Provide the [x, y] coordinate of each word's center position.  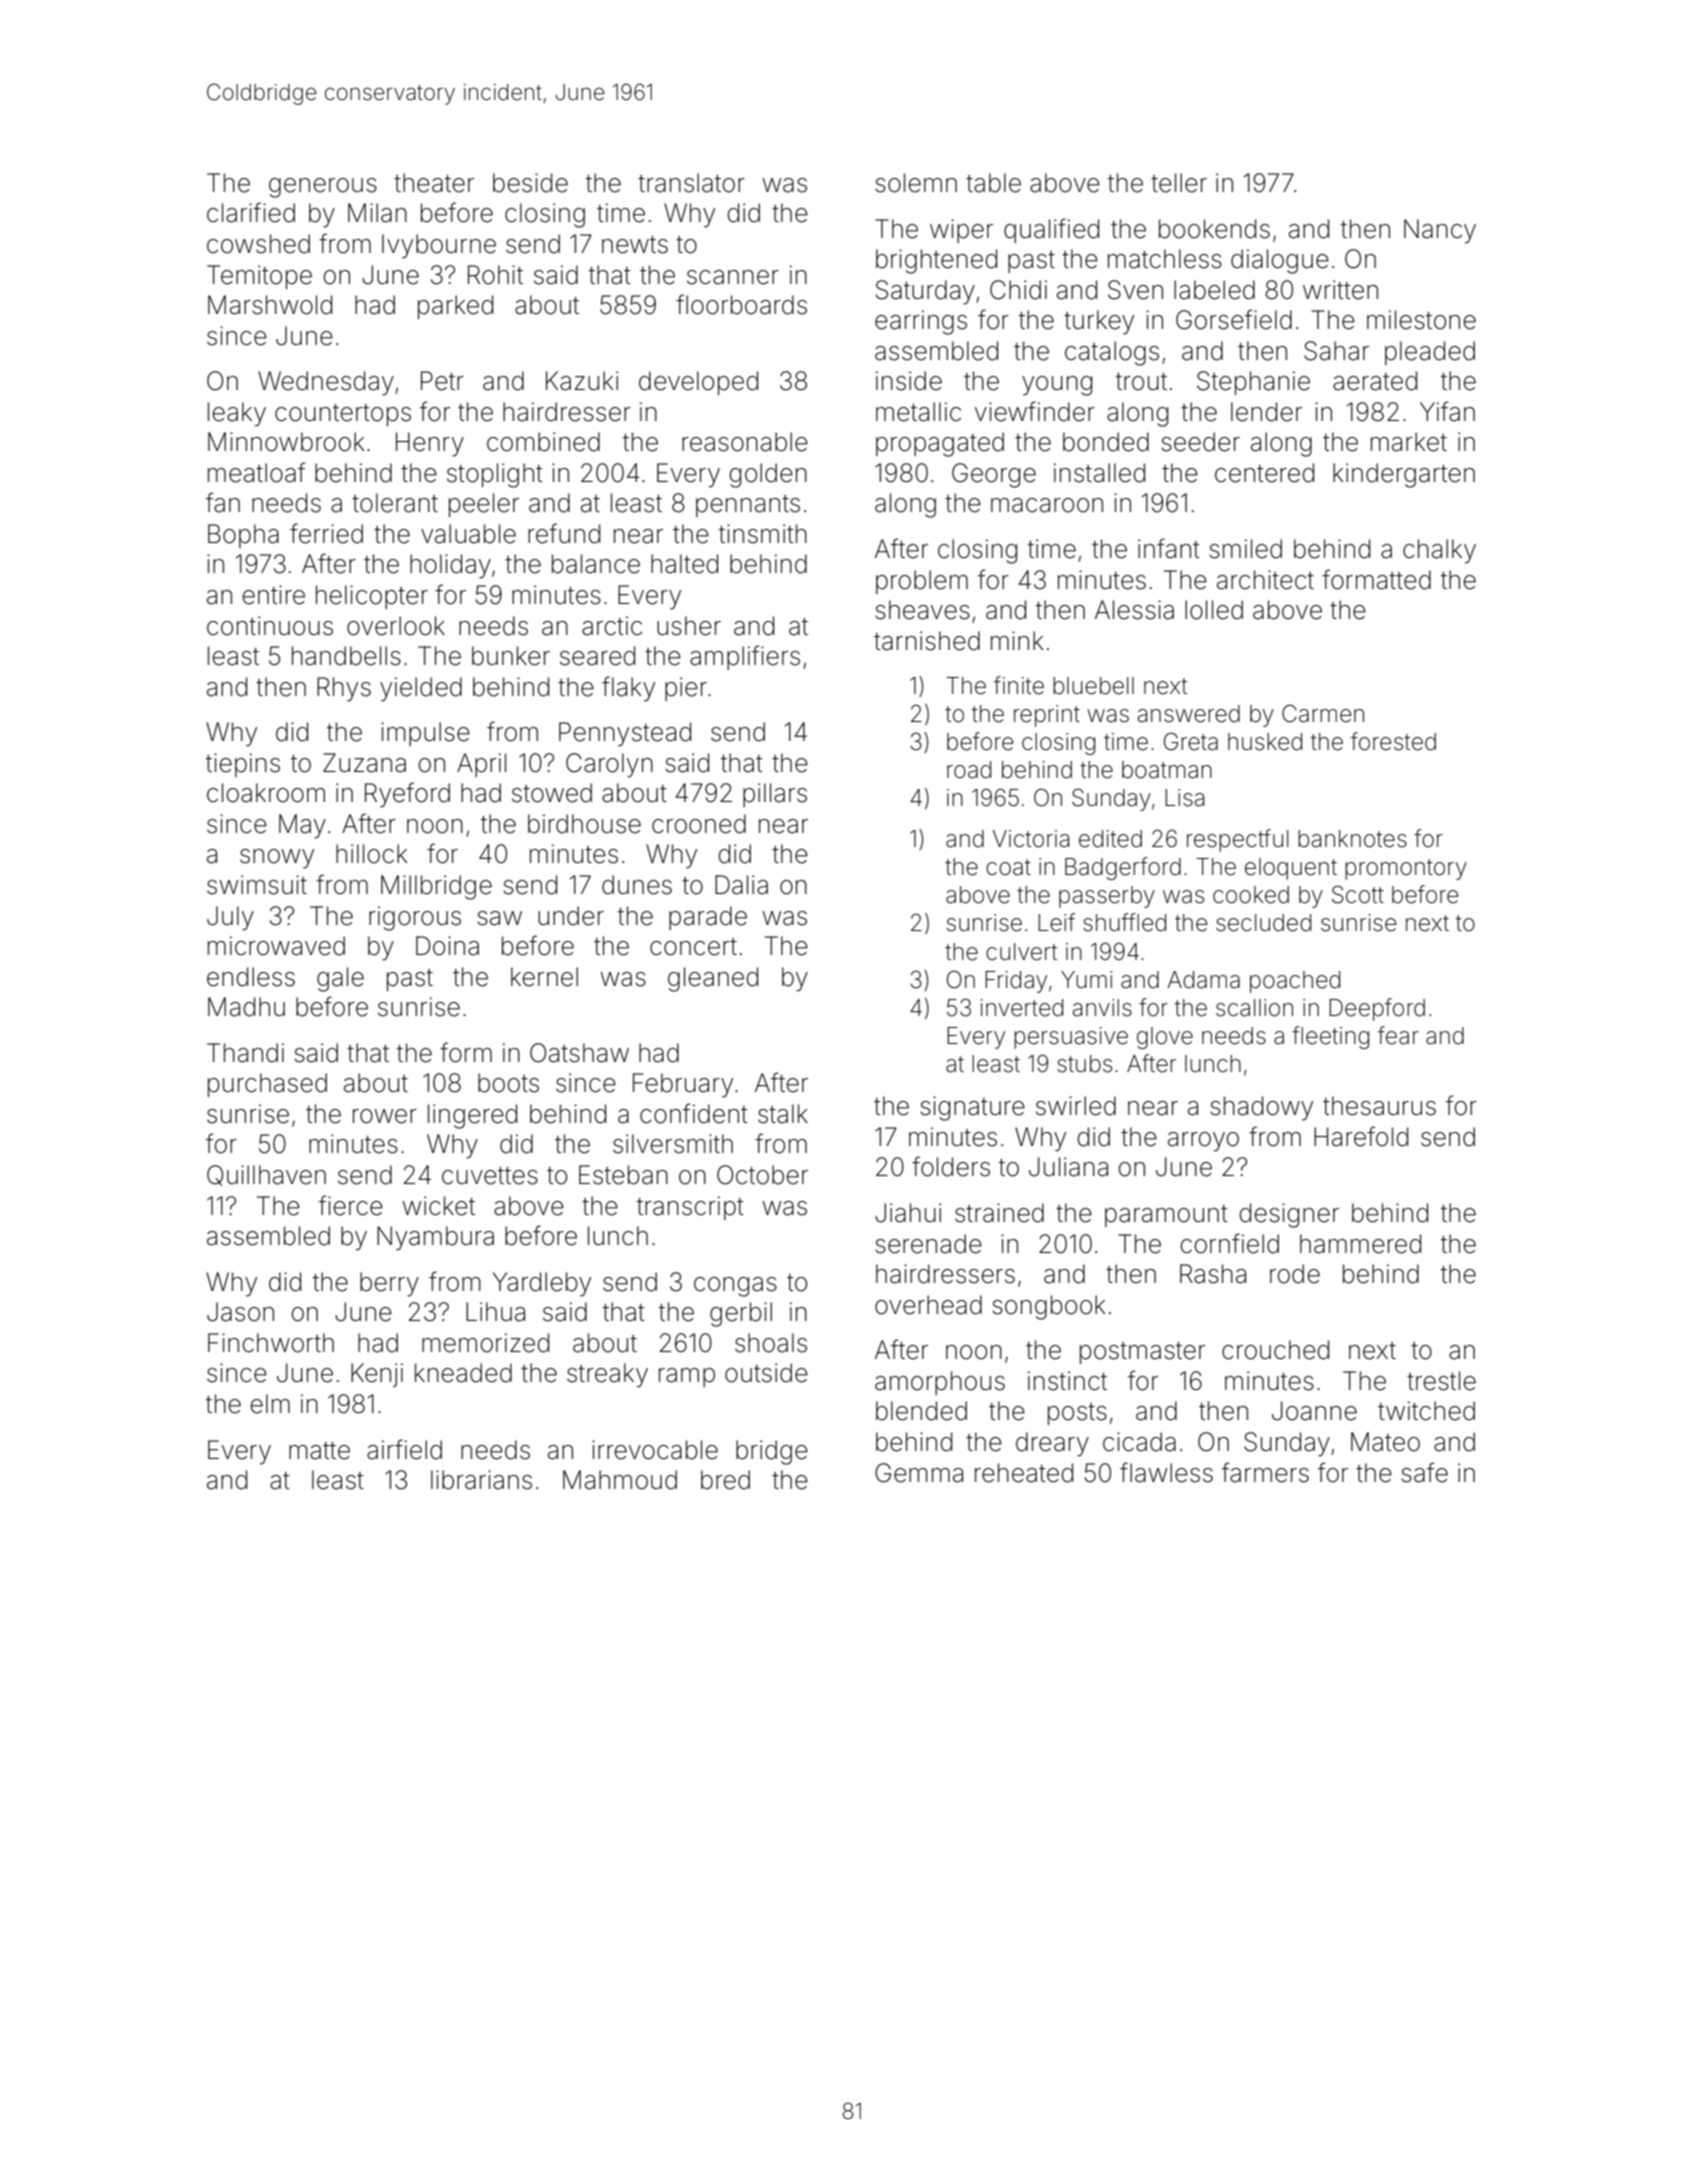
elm [270, 1404]
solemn [916, 183]
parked [455, 307]
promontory [1406, 869]
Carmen [1323, 714]
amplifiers [745, 657]
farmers [1265, 1472]
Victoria [1031, 839]
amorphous [940, 1383]
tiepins [243, 765]
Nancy [1440, 231]
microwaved [276, 946]
